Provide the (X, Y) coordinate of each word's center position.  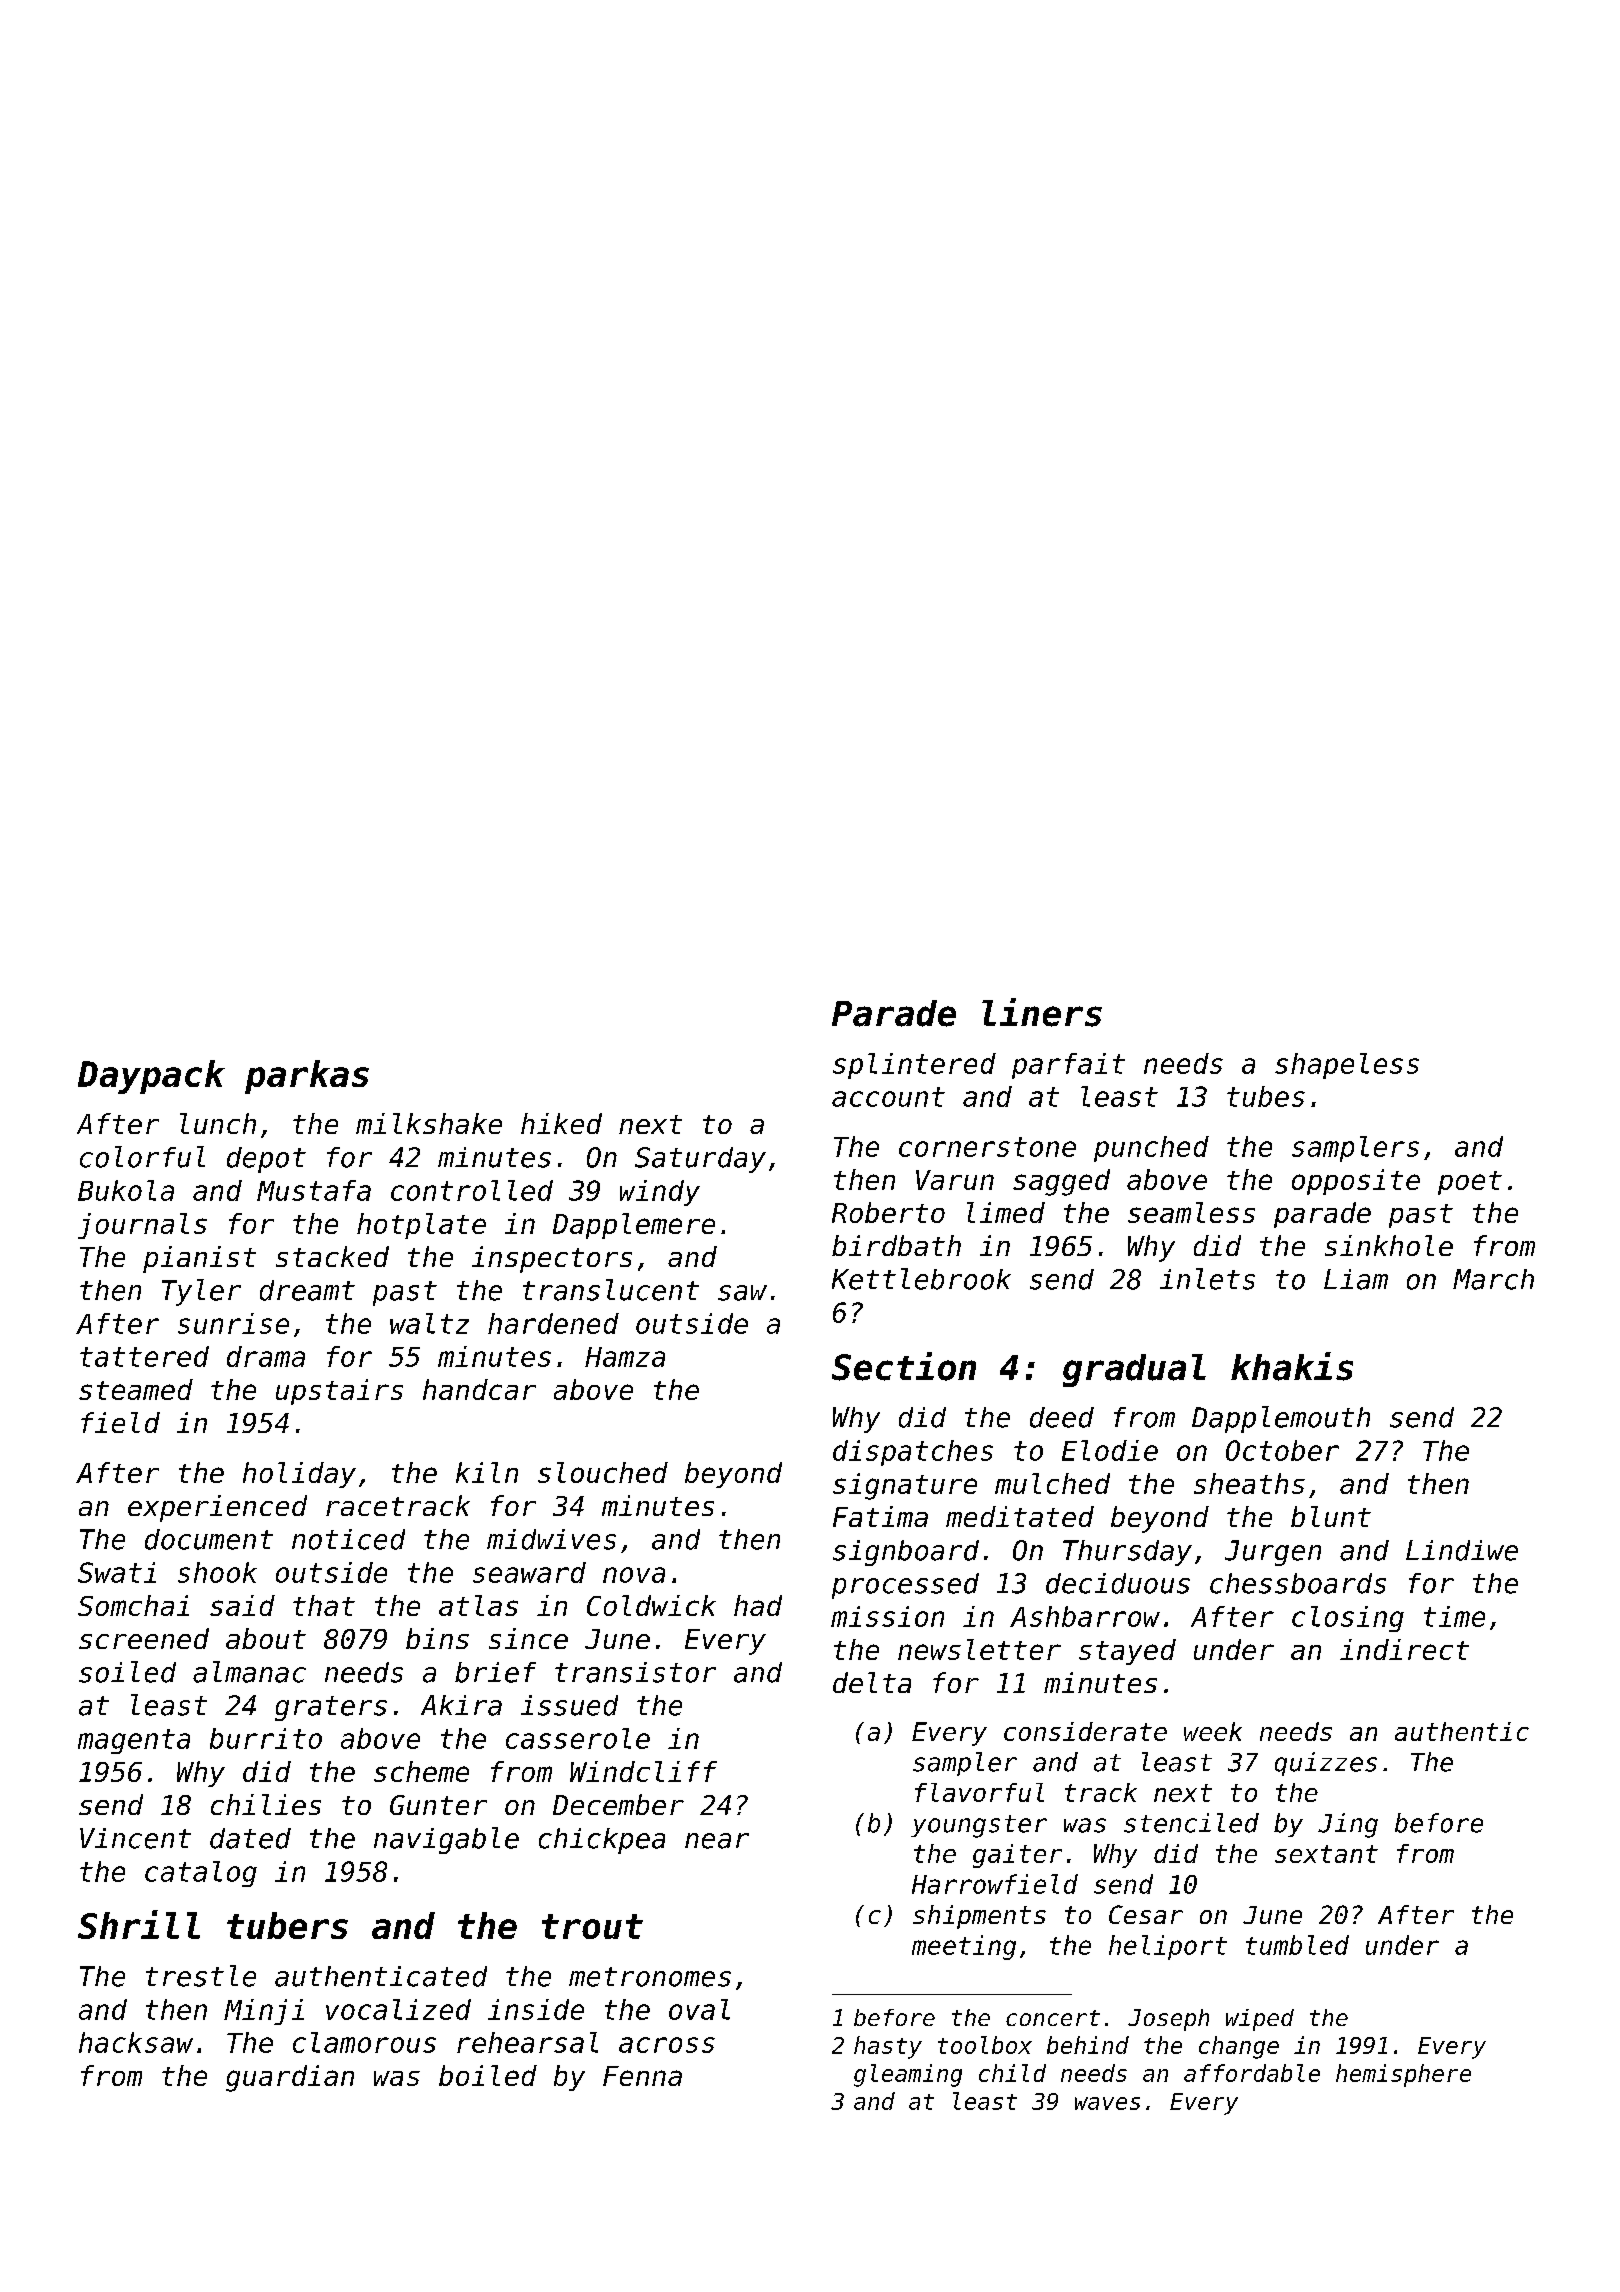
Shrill (139, 1924)
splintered (914, 1066)
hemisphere (1403, 2075)
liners (1042, 1012)
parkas (307, 1077)
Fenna (642, 2076)
